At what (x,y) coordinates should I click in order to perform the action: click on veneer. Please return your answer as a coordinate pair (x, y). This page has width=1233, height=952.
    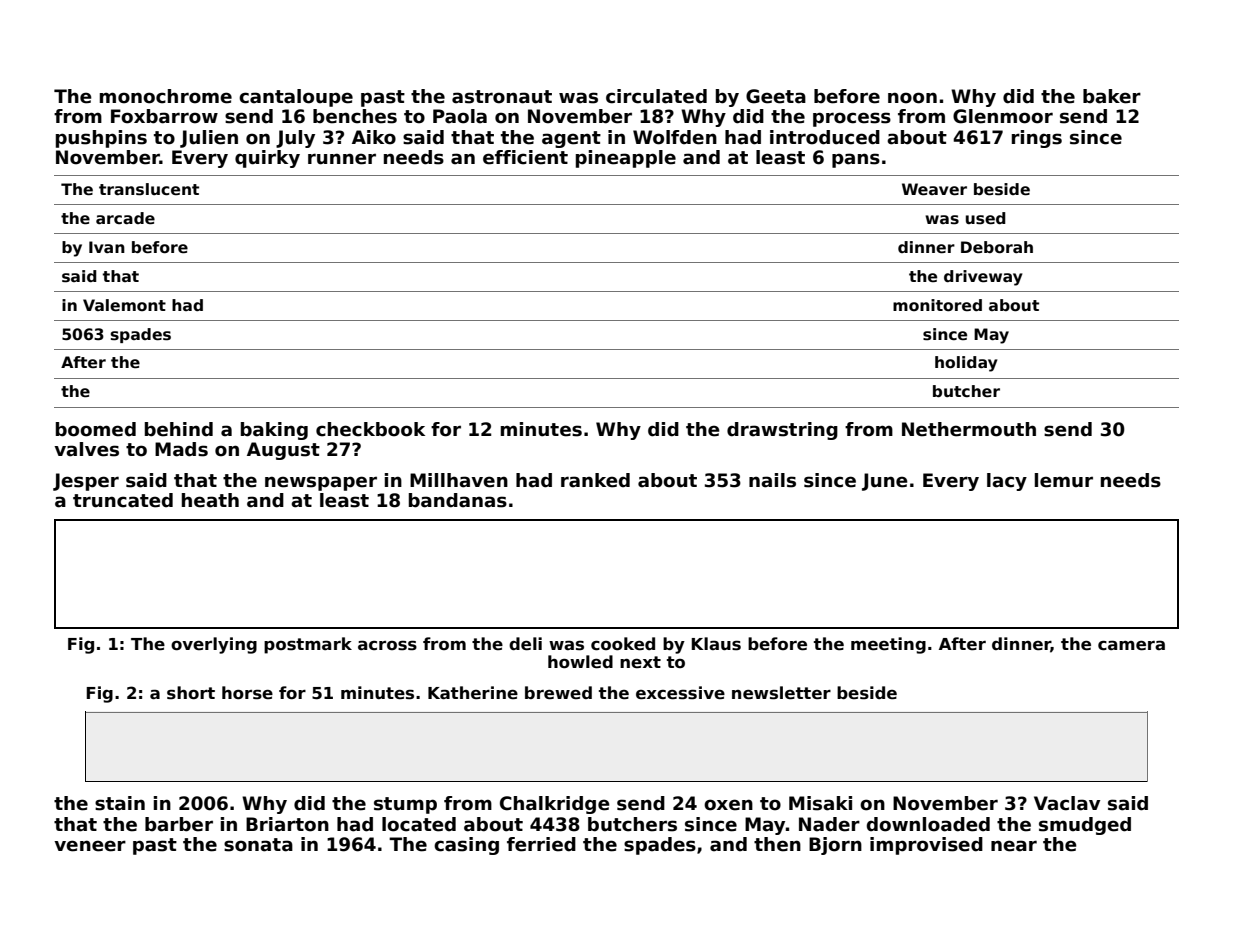
    Looking at the image, I should click on (90, 846).
